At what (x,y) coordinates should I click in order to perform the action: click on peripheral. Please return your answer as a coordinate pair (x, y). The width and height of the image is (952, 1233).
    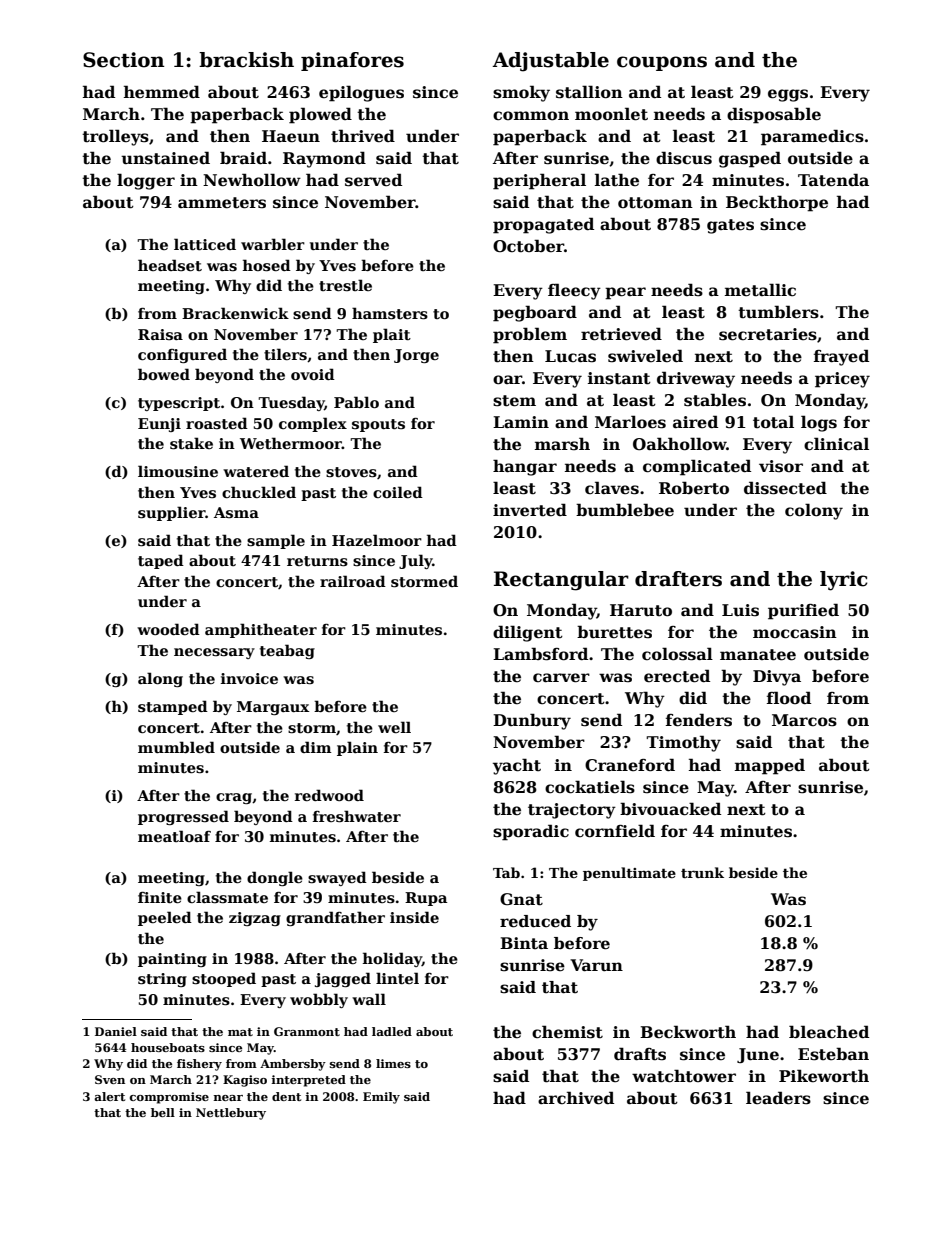
    Looking at the image, I should click on (539, 181).
